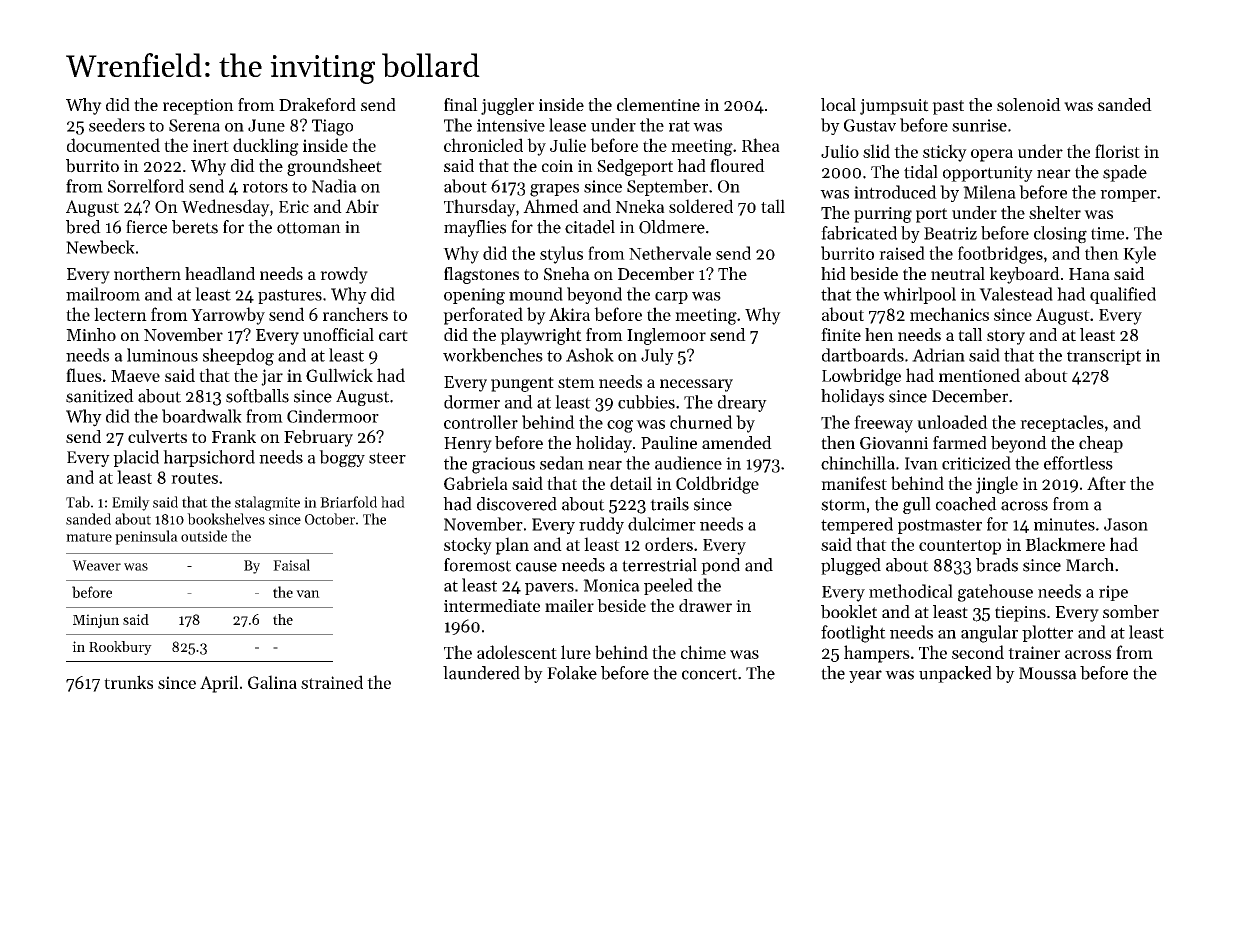 The width and height of the image is (1233, 952). What do you see at coordinates (569, 605) in the image?
I see `mailer` at bounding box center [569, 605].
